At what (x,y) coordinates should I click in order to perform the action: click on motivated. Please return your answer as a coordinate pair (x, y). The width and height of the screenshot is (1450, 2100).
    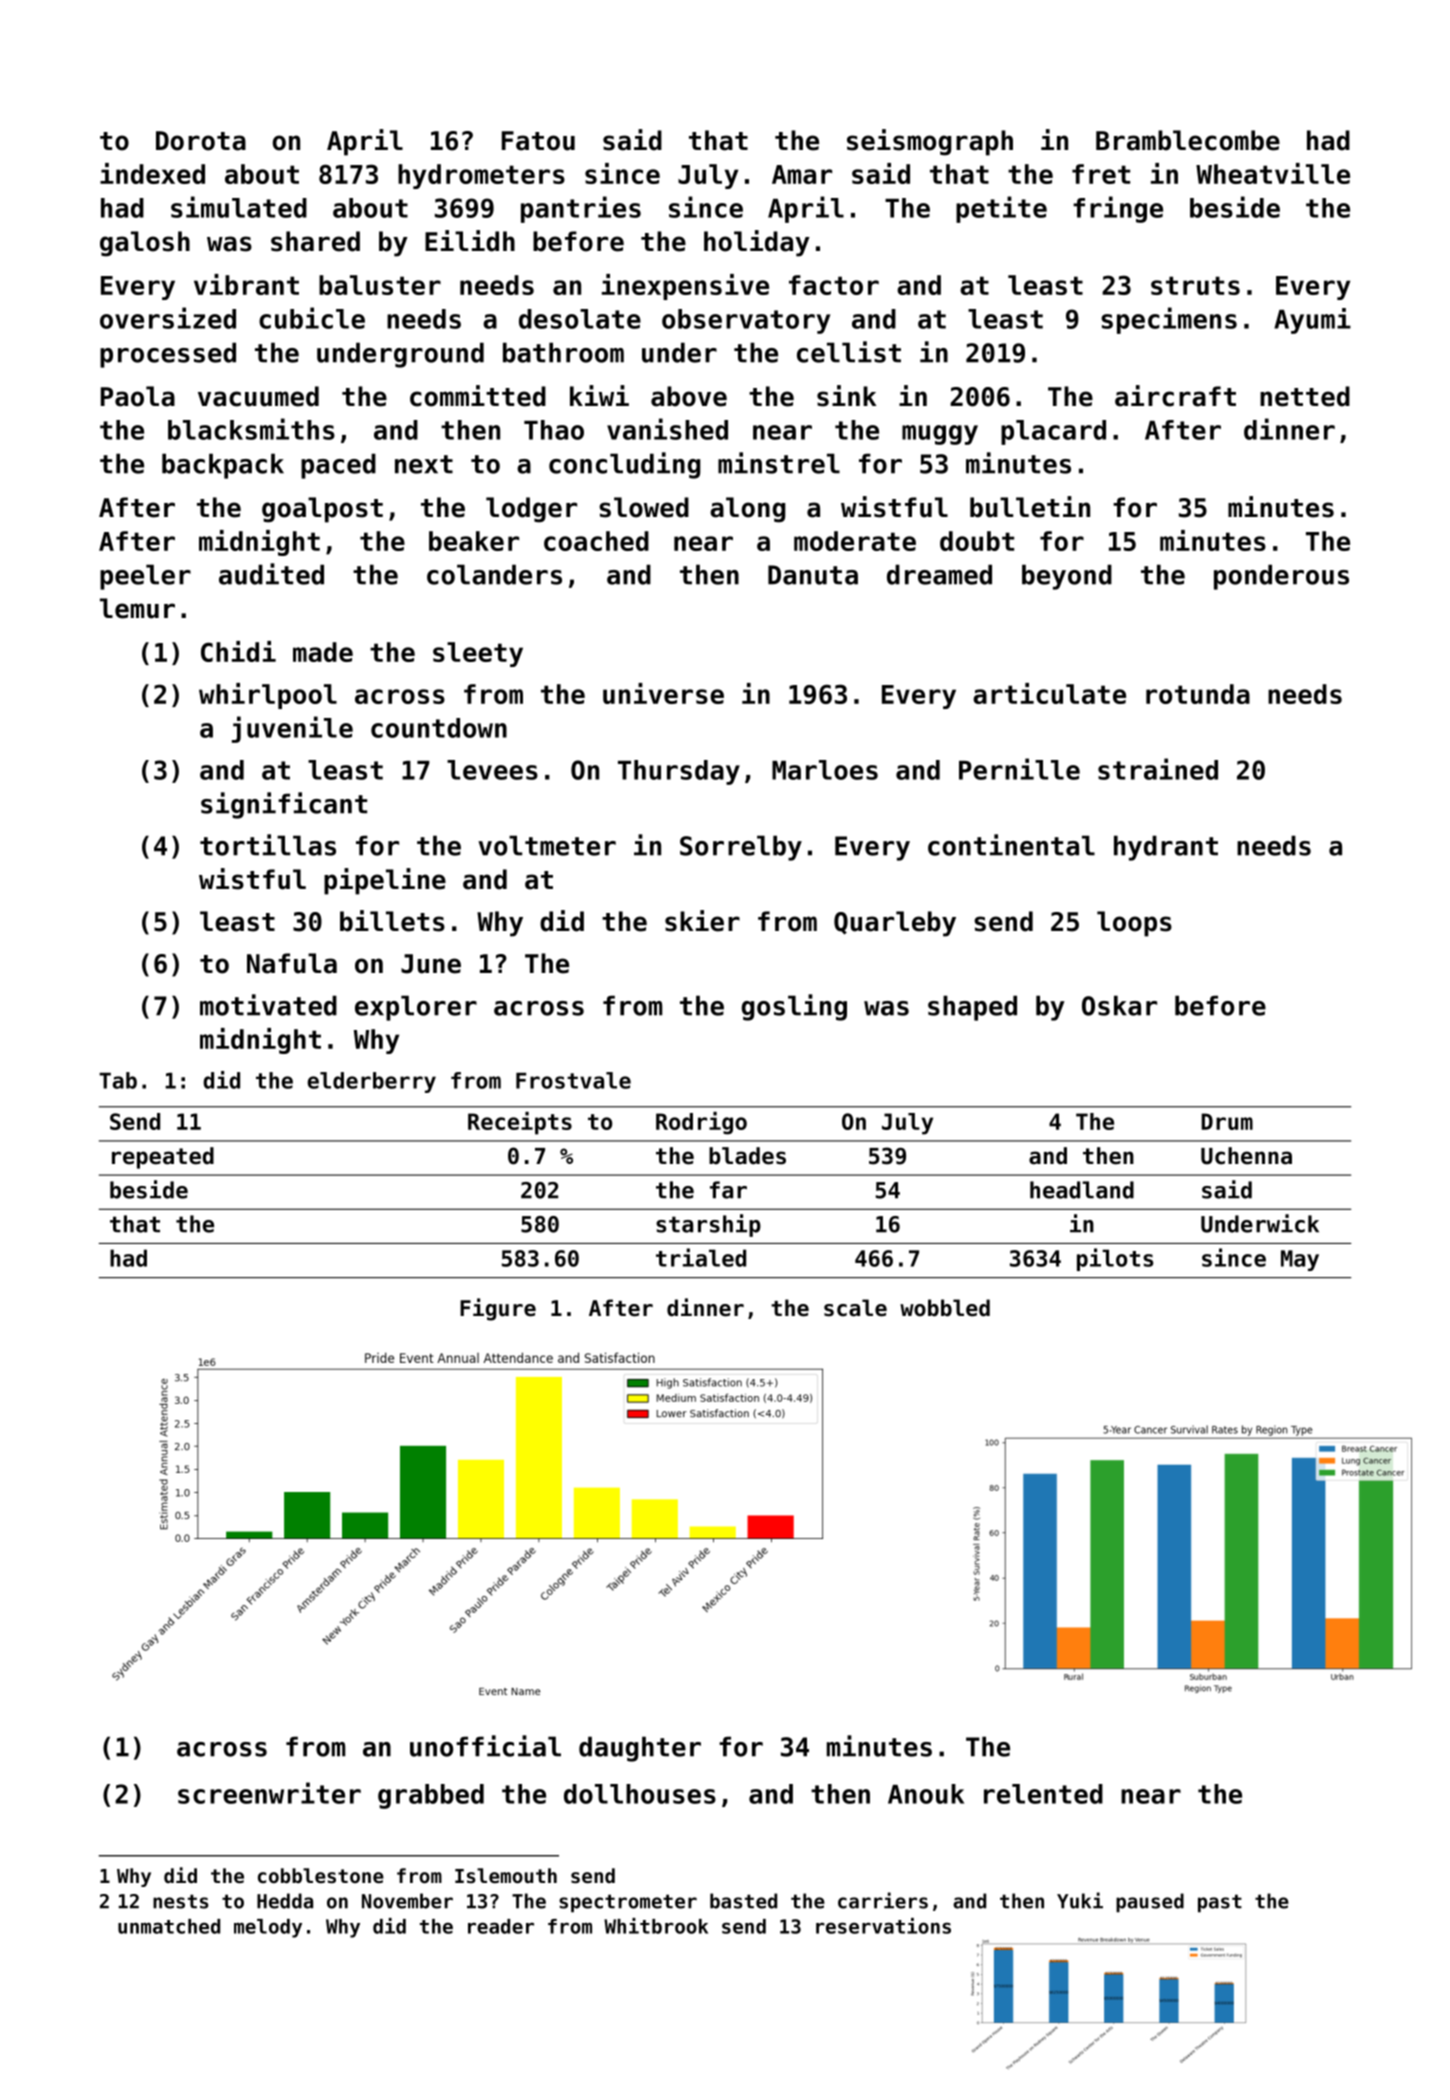
    Looking at the image, I should click on (268, 1005).
